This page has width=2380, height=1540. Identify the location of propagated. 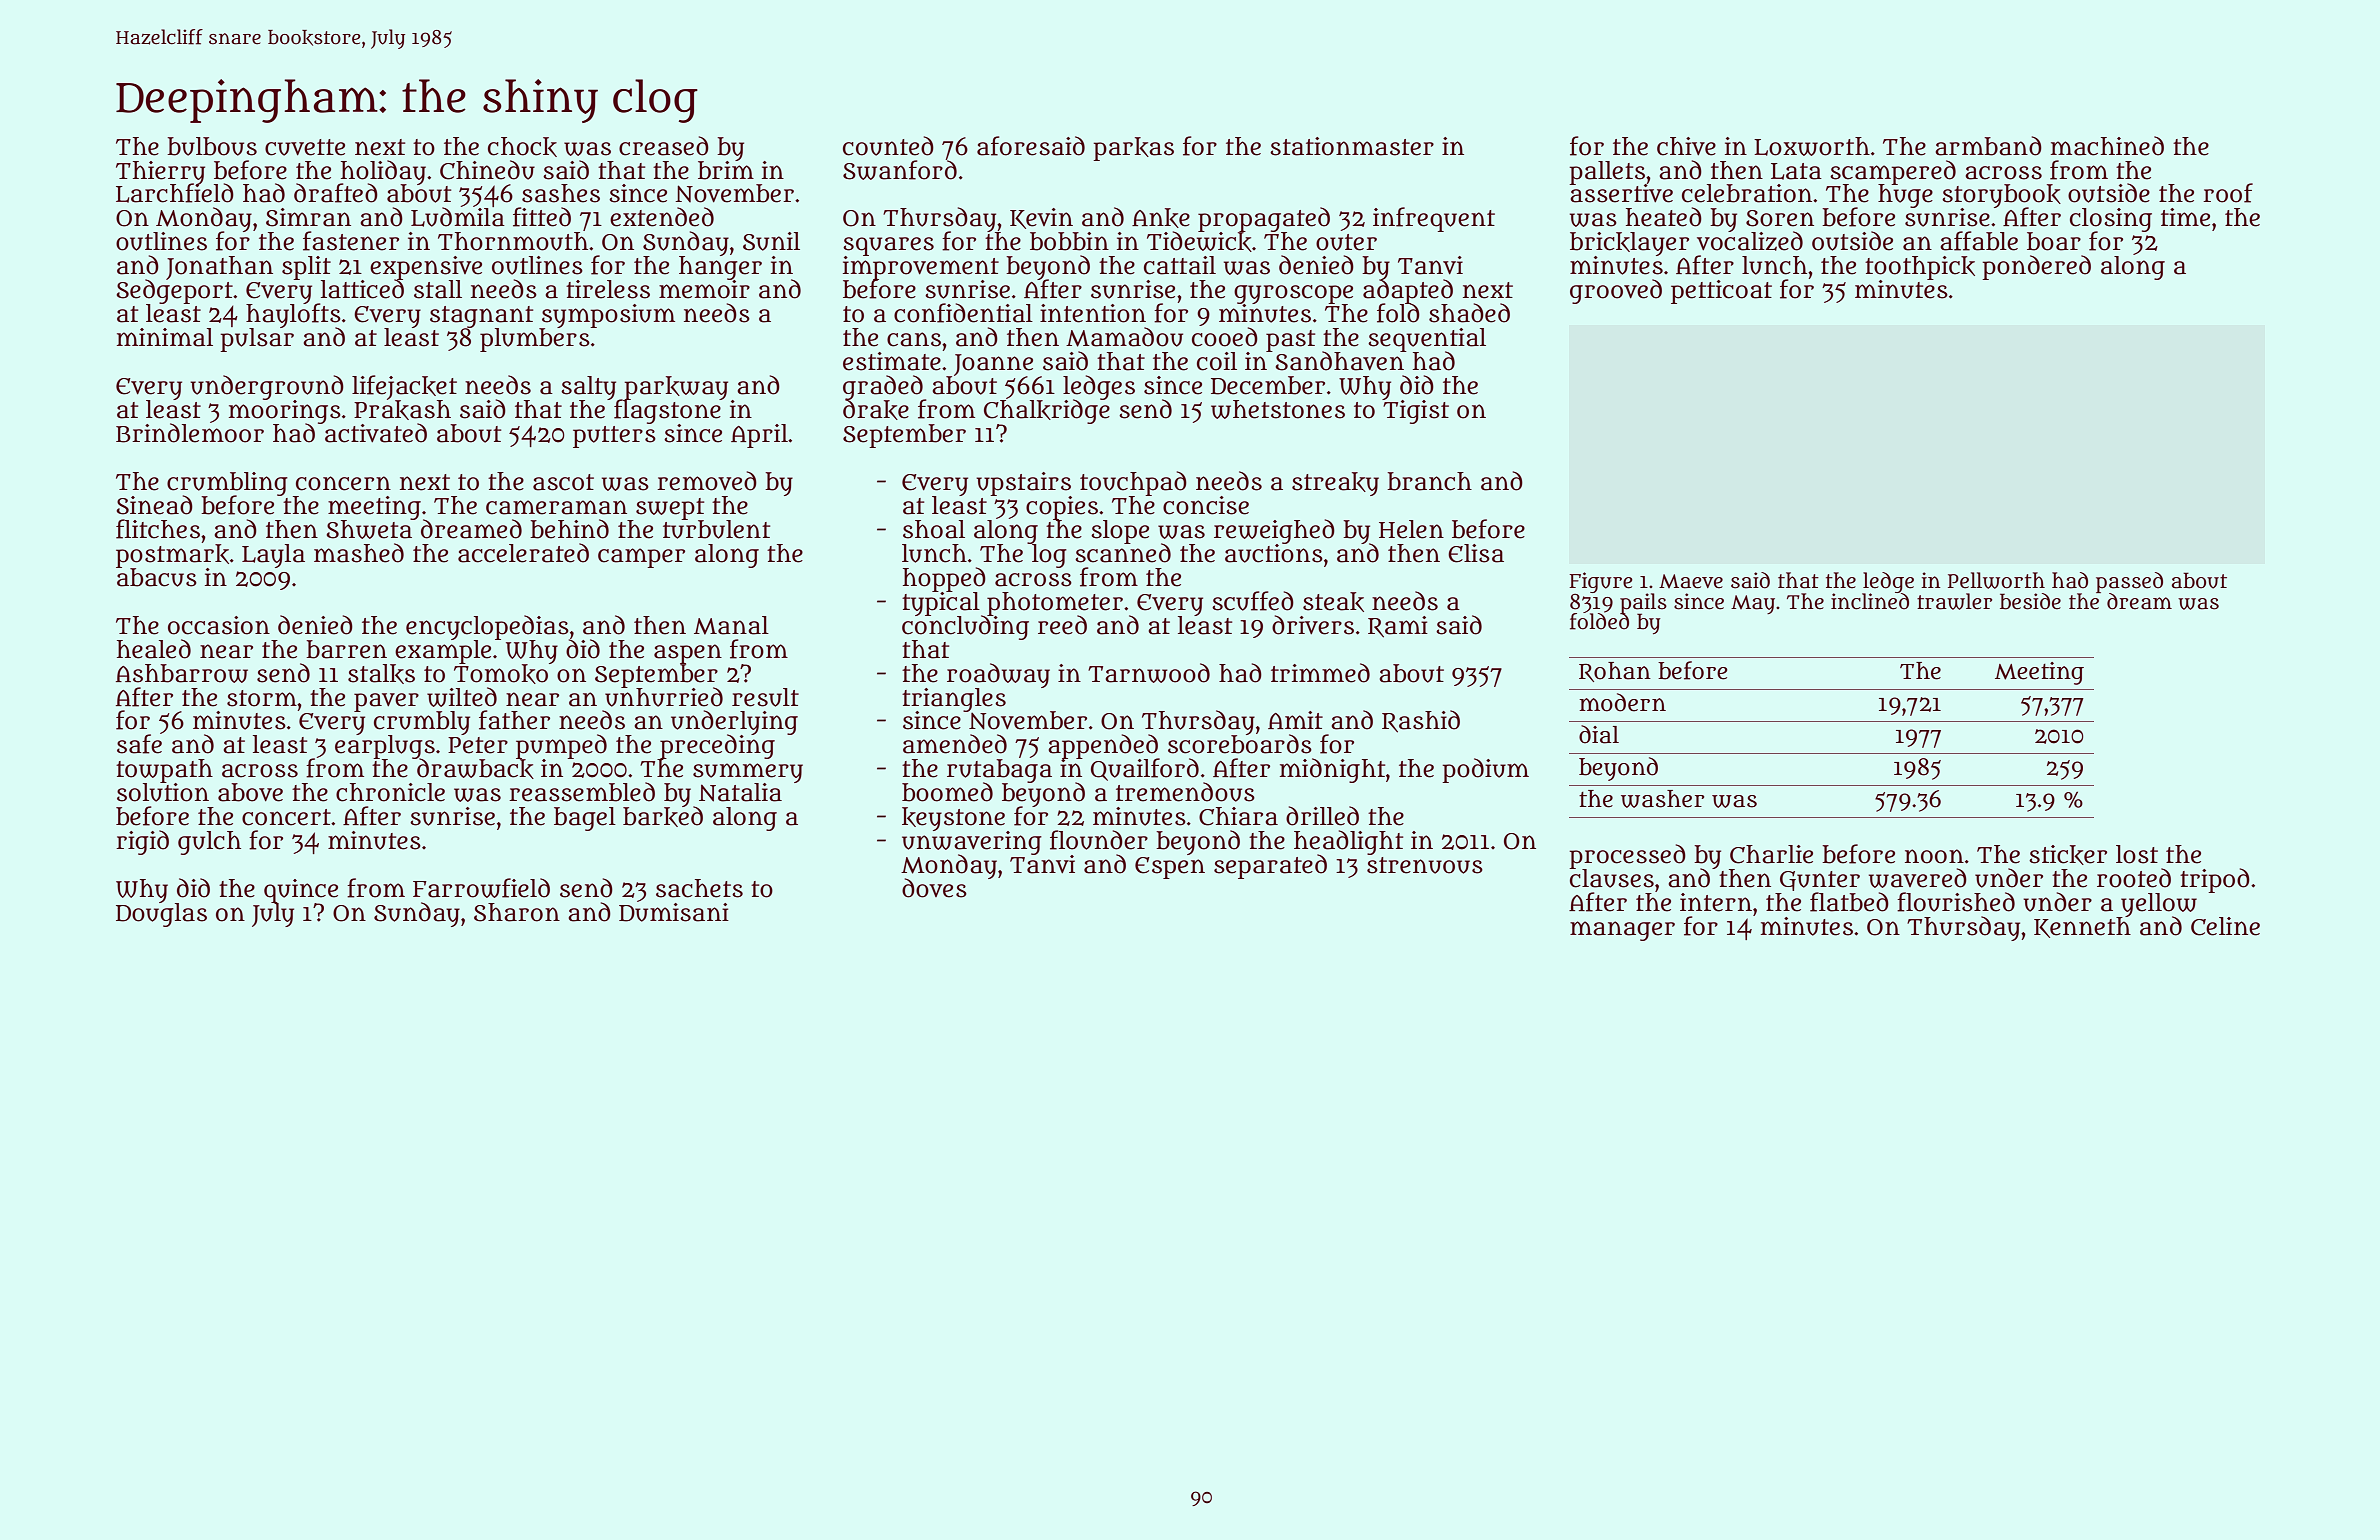
(1264, 219).
